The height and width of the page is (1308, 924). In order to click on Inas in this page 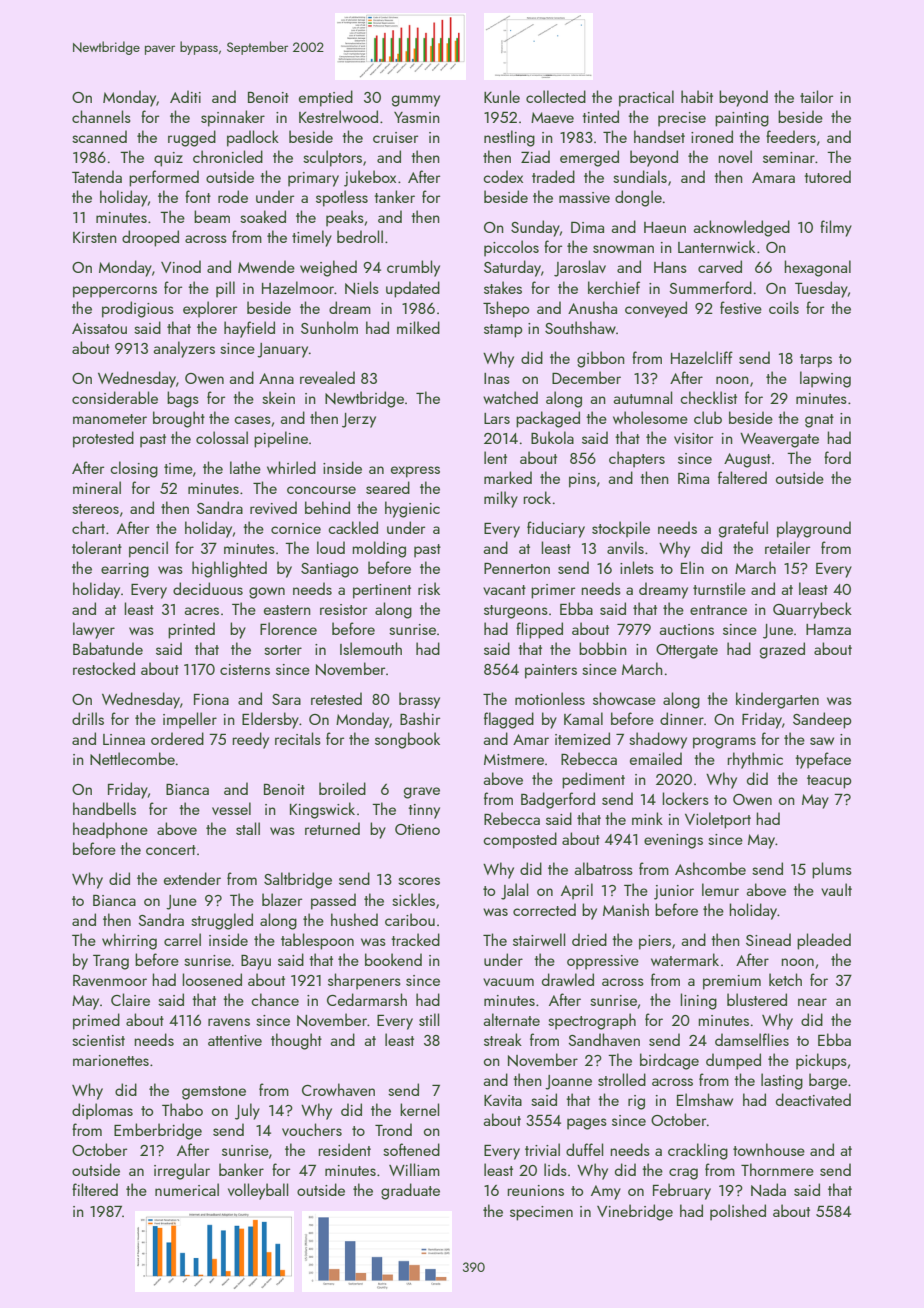, I will do `click(497, 378)`.
